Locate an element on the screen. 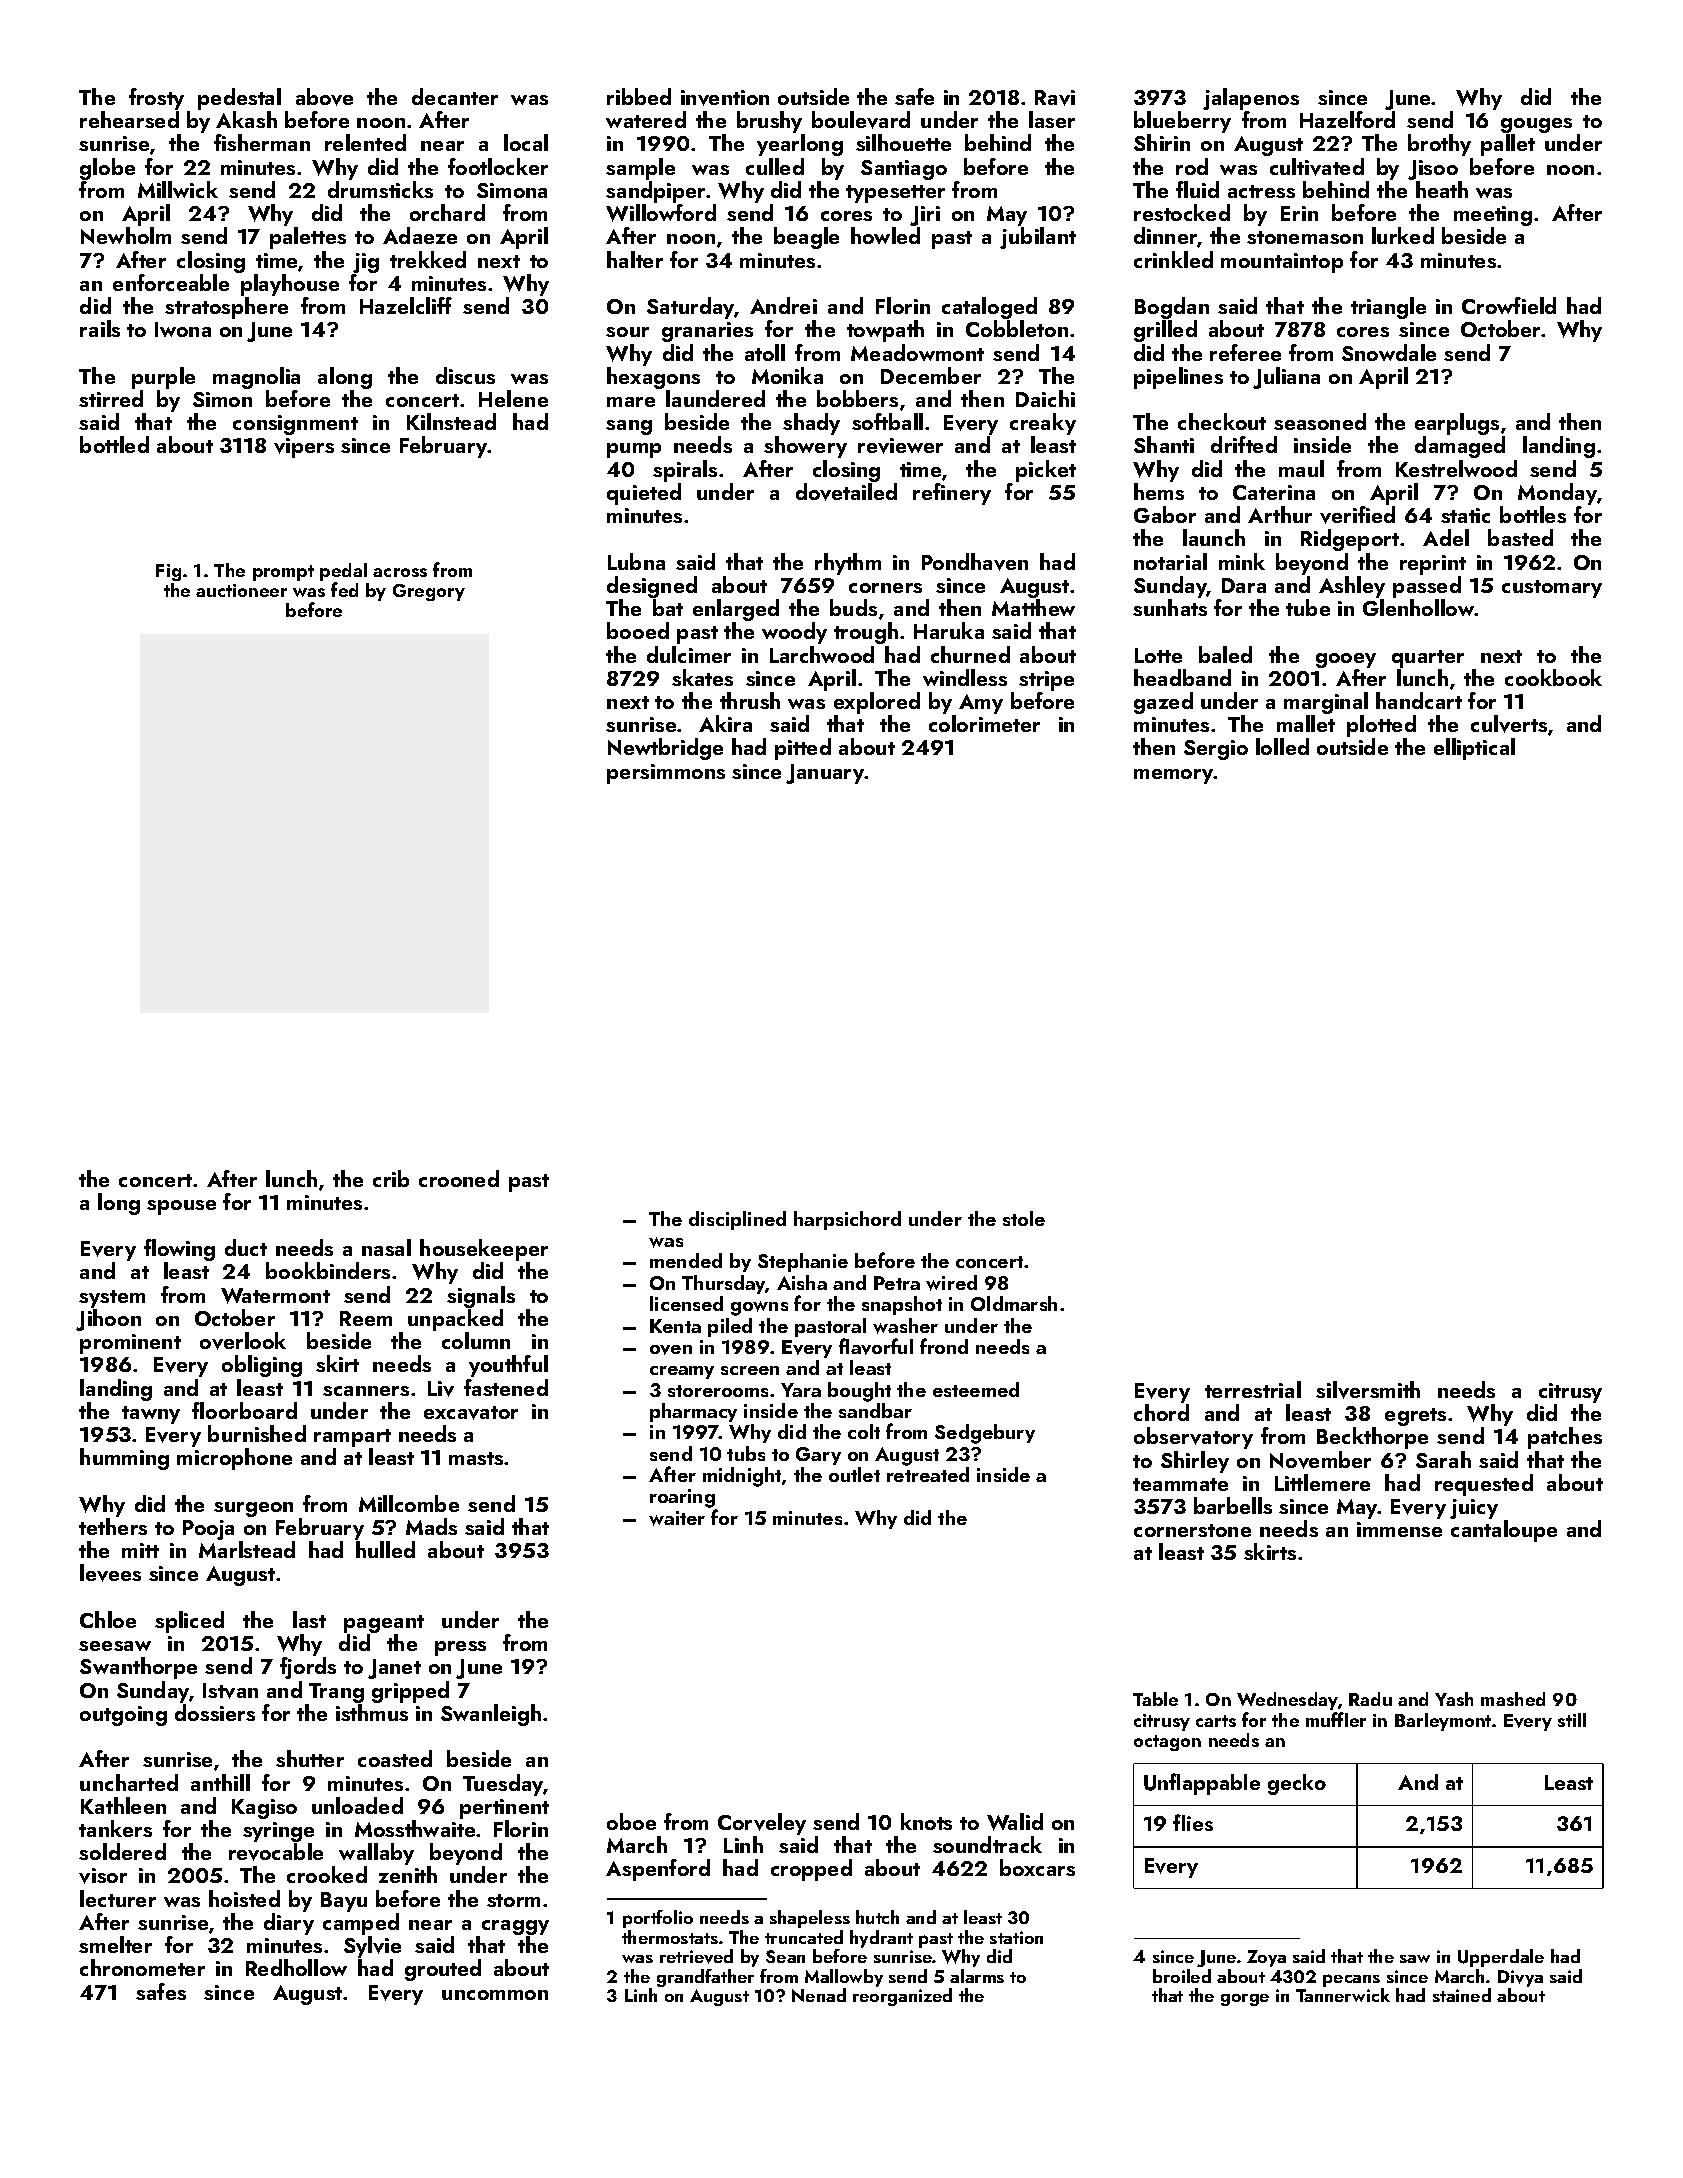 The image size is (1683, 2178). decanter is located at coordinates (455, 96).
